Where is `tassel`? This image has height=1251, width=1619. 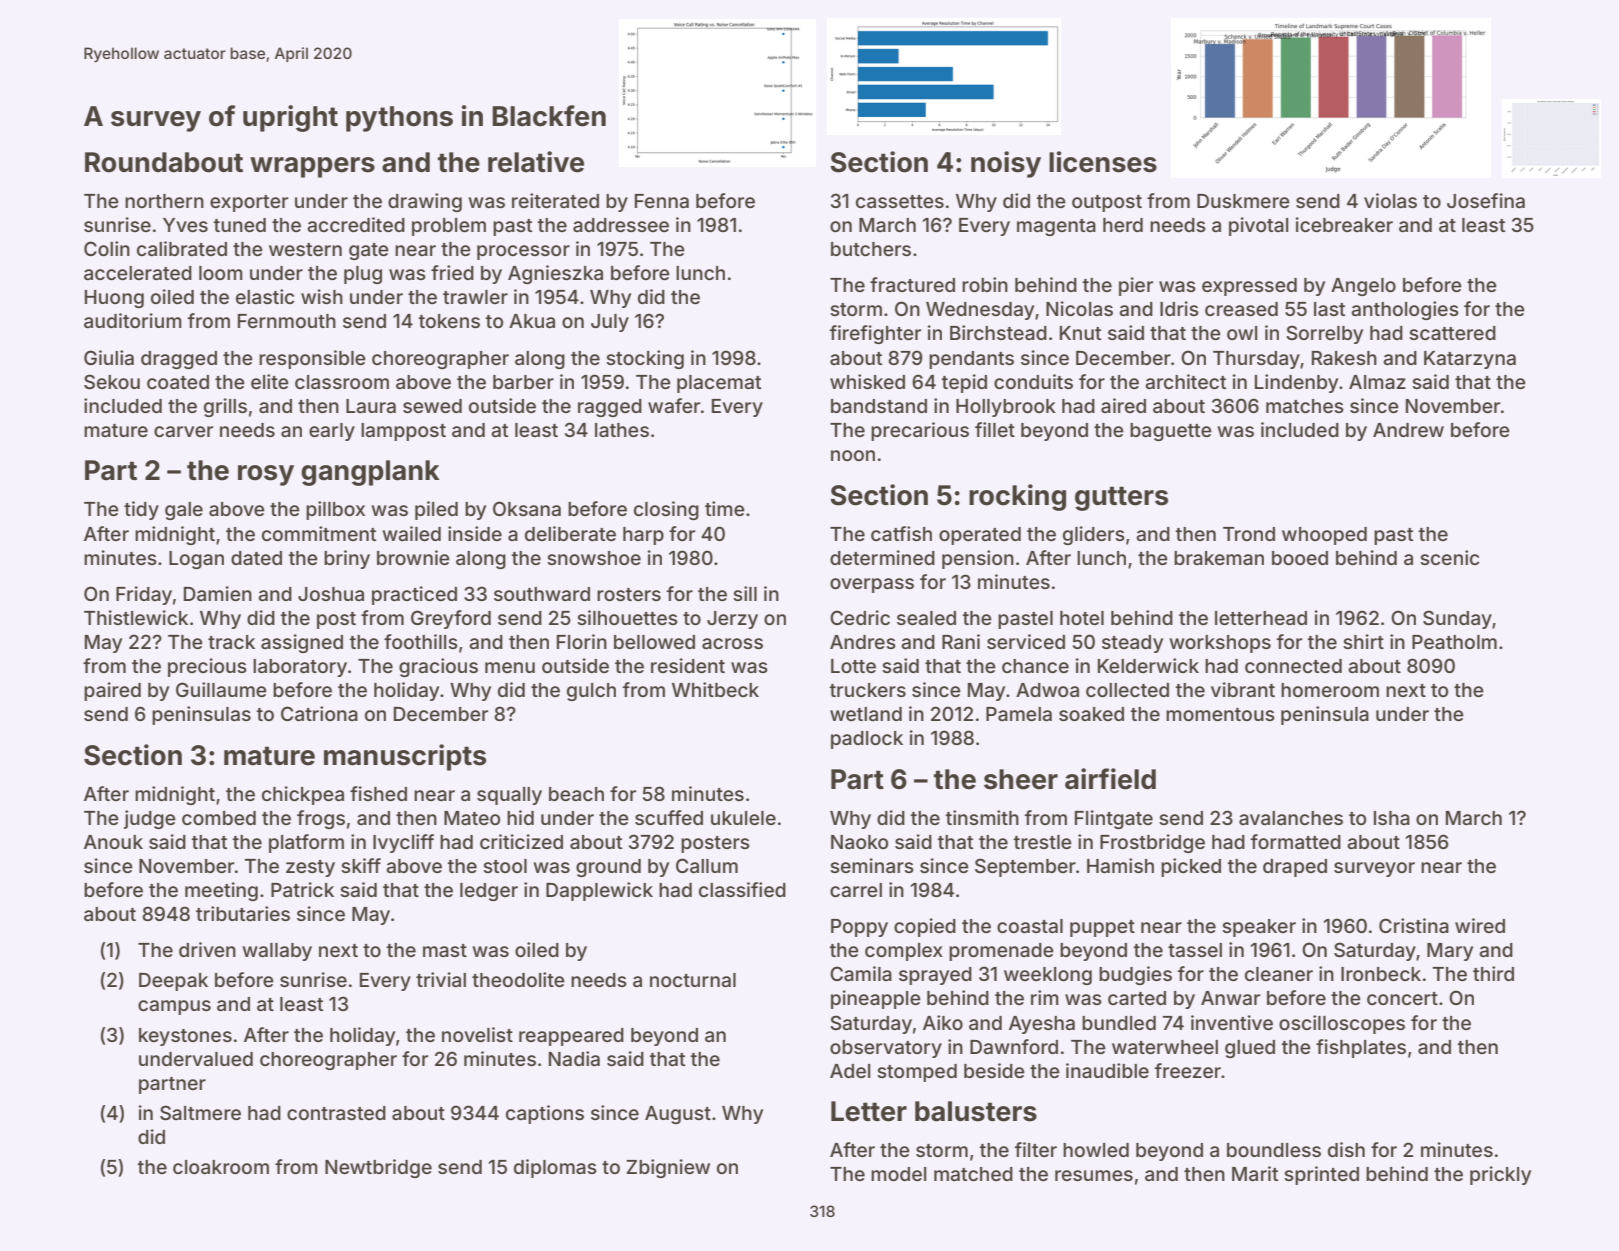 tassel is located at coordinates (1195, 950).
